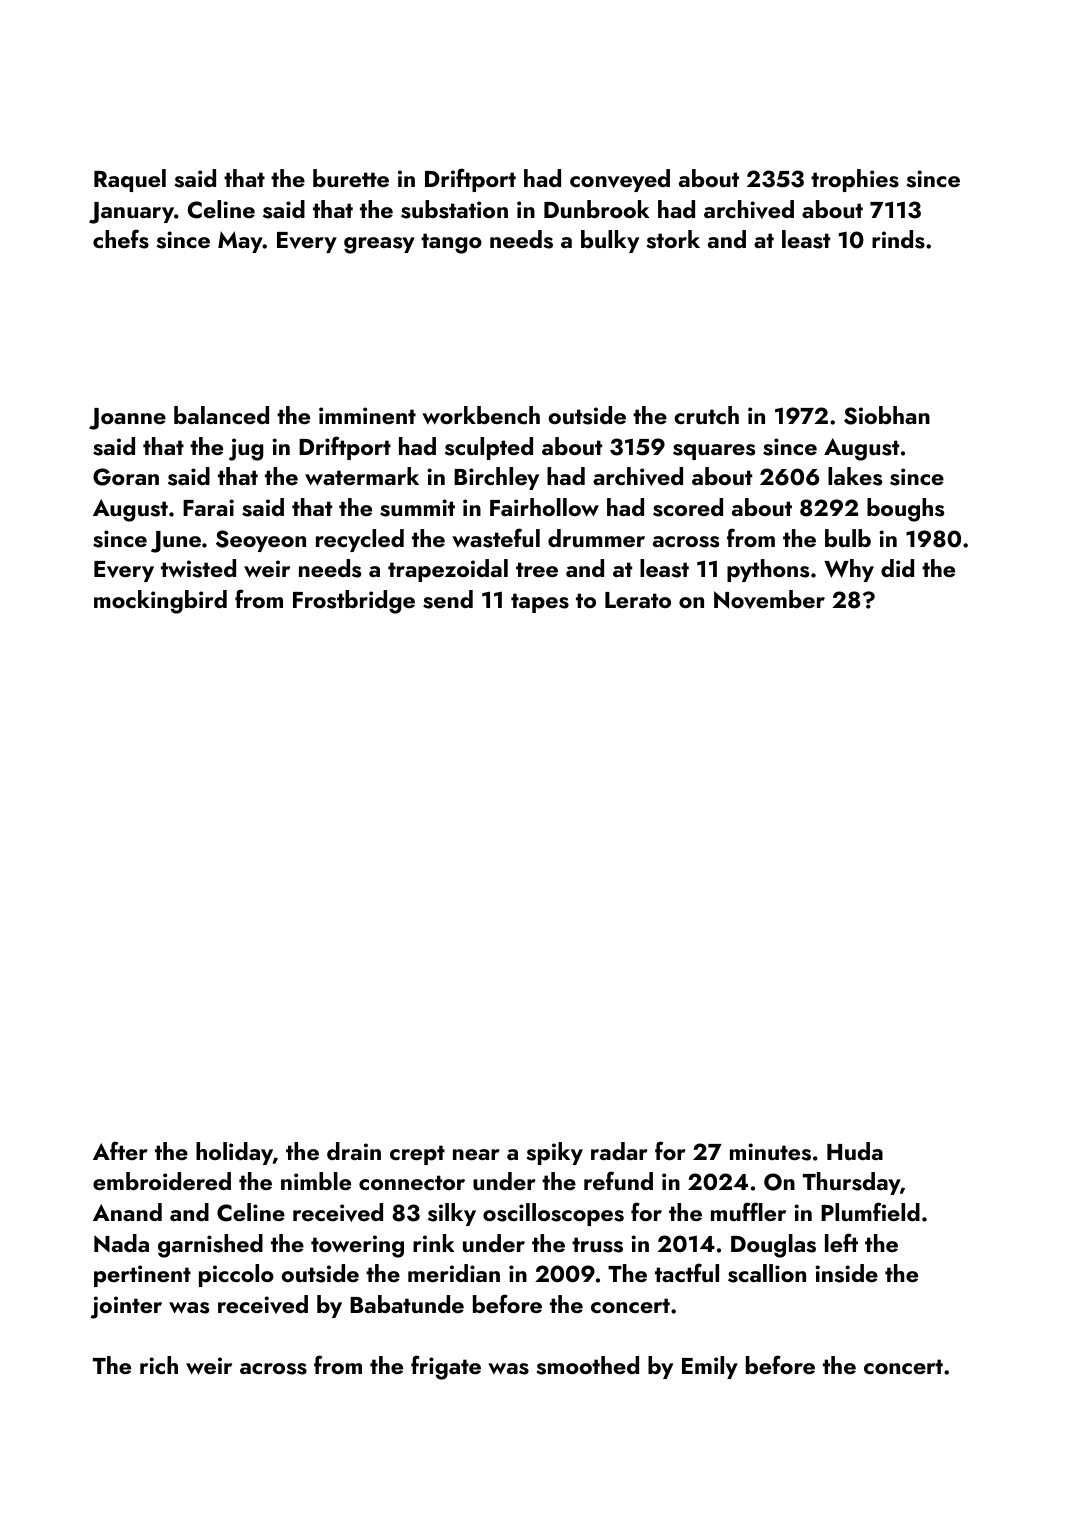 This page has height=1519, width=1070. I want to click on trophies, so click(855, 180).
